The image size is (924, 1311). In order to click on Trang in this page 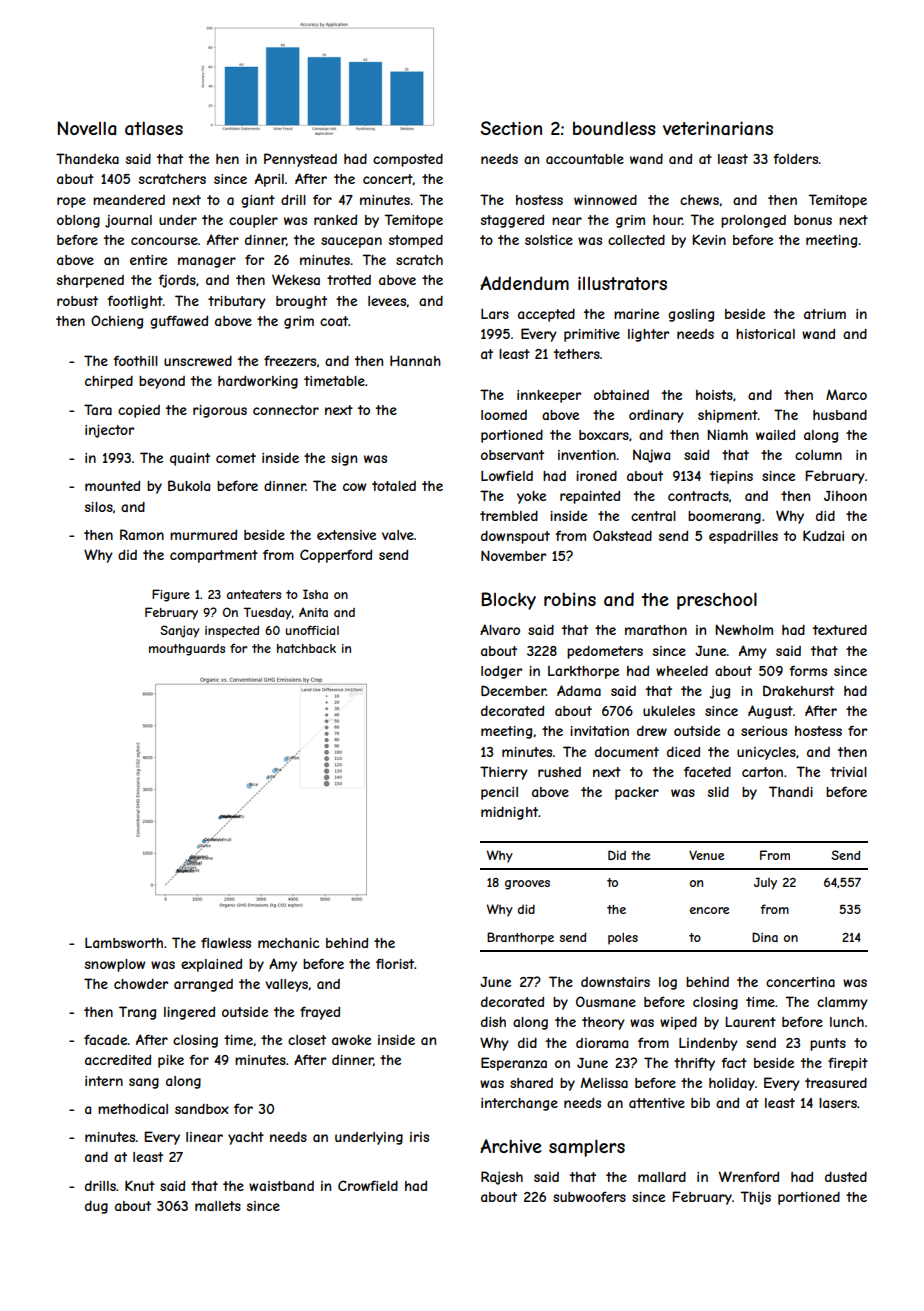, I will do `click(137, 1013)`.
